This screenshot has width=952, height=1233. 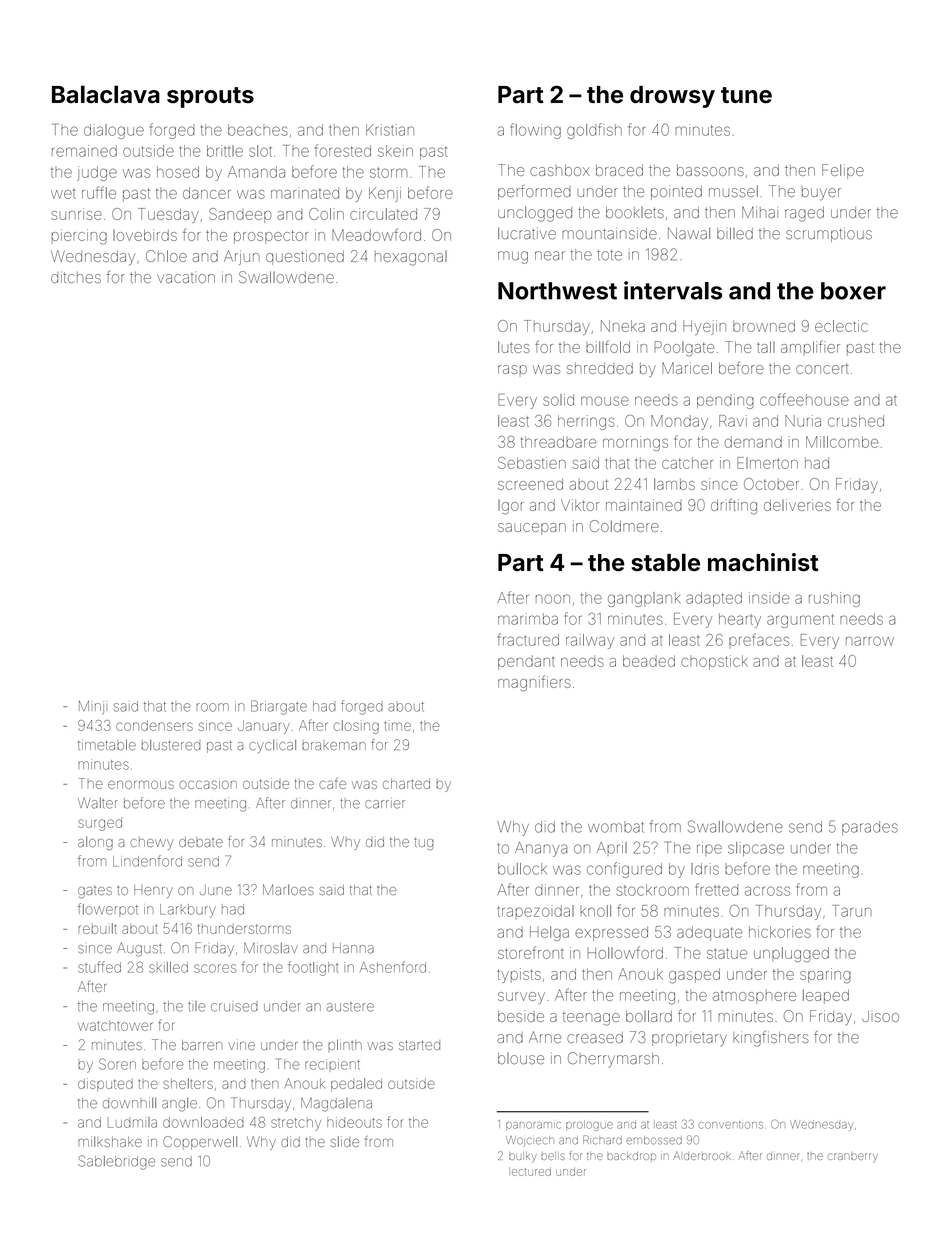 I want to click on Kristian, so click(x=390, y=130).
